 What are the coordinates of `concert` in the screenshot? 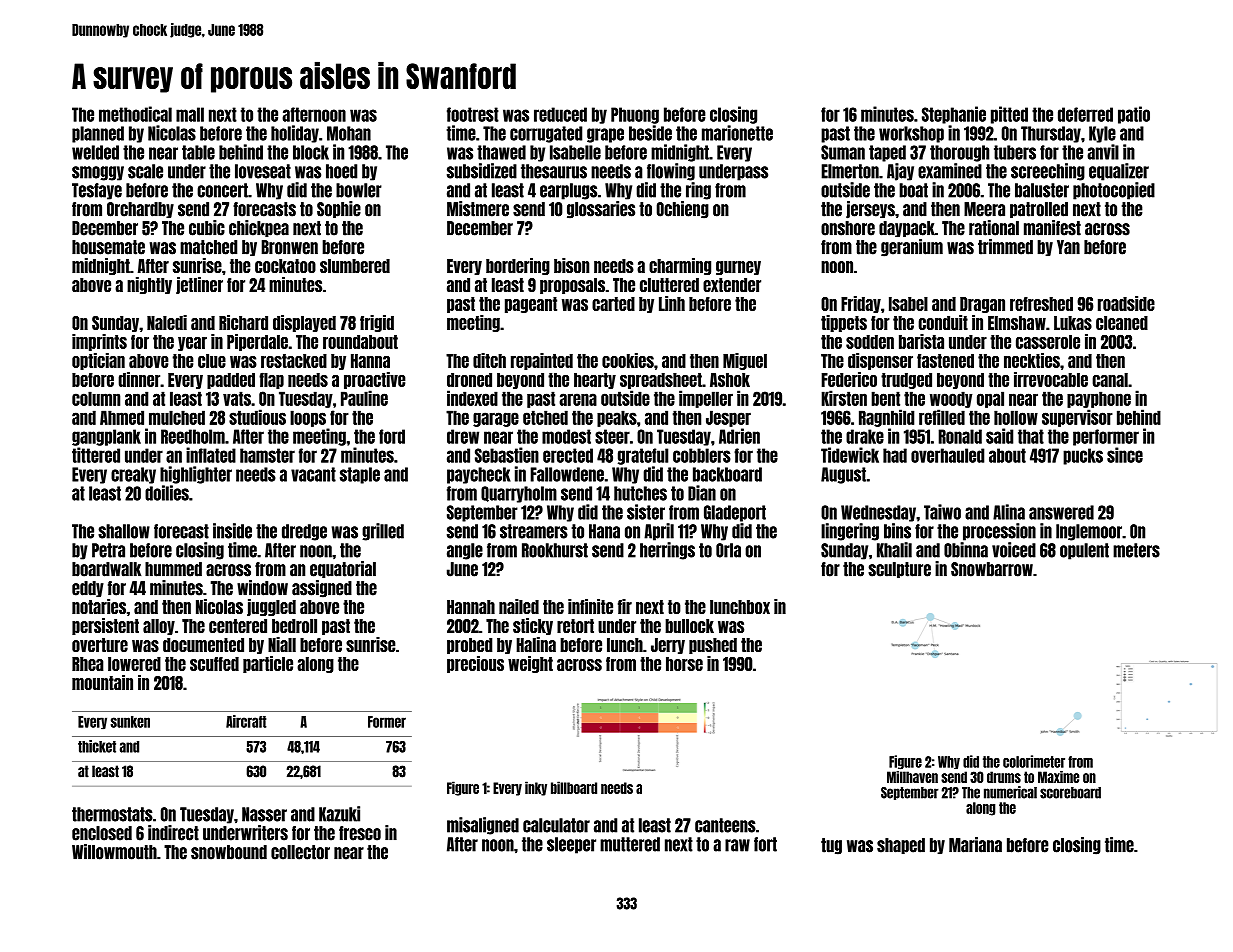 It's located at (222, 190).
